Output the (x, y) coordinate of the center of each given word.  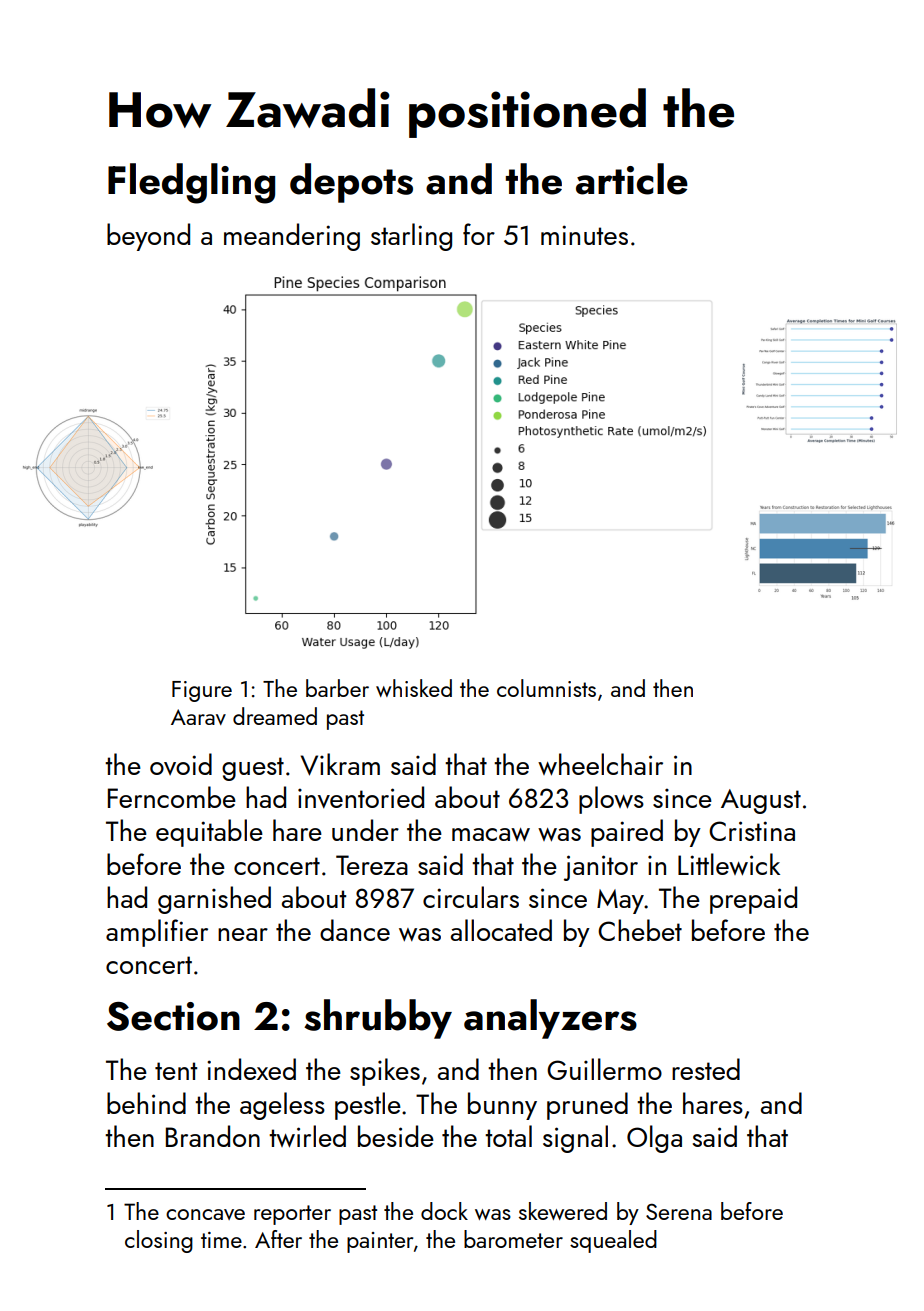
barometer (513, 1239)
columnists (546, 688)
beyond (148, 237)
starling (411, 237)
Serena (679, 1211)
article (632, 179)
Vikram (340, 764)
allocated (501, 930)
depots (351, 183)
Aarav (198, 717)
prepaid (753, 900)
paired (627, 833)
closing (159, 1241)
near (243, 934)
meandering (292, 237)
